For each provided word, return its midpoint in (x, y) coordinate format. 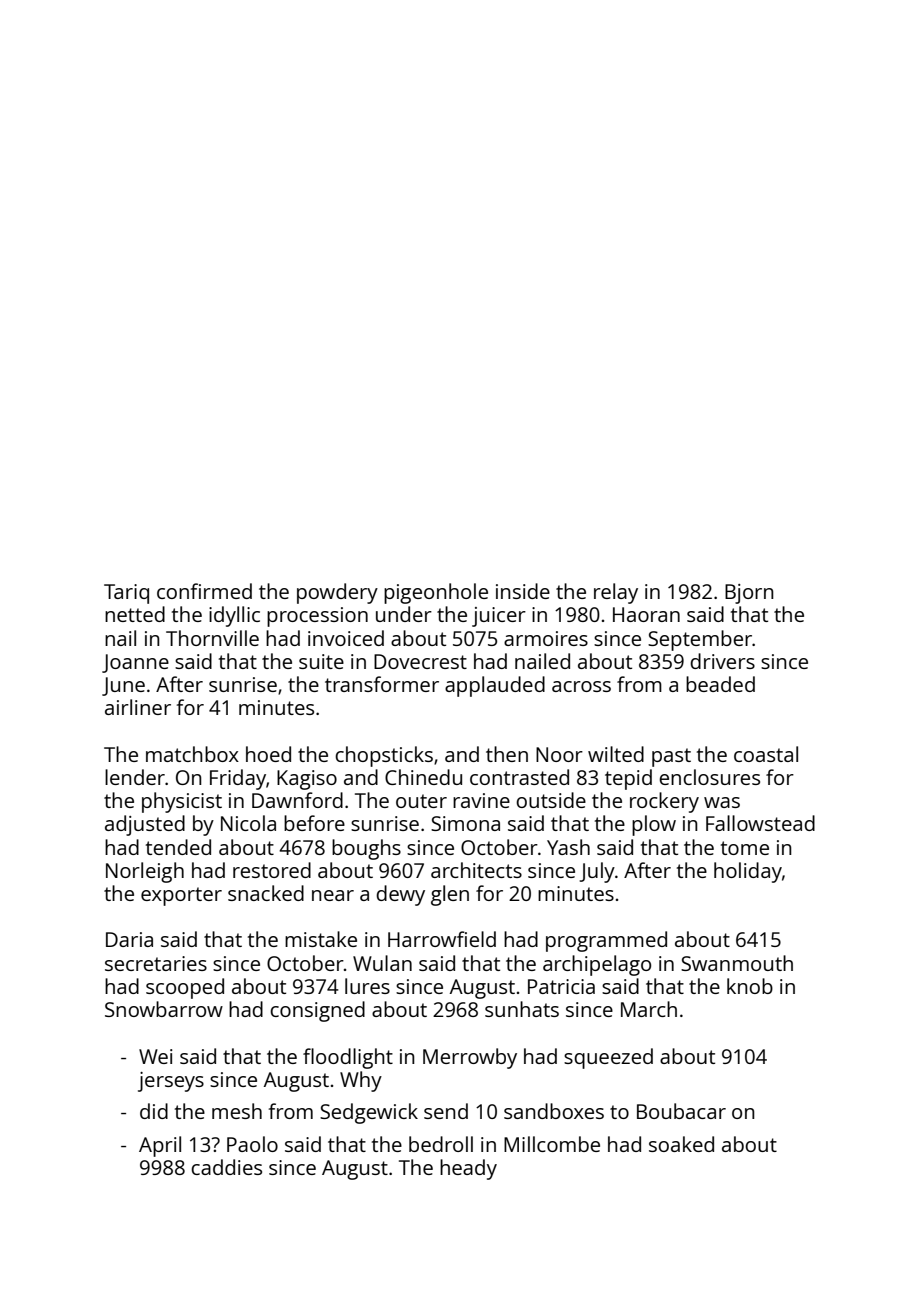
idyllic (234, 616)
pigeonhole (436, 593)
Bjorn (749, 594)
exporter (181, 896)
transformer (382, 684)
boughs (366, 849)
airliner (138, 707)
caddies (226, 1167)
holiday (748, 872)
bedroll (441, 1144)
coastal (766, 754)
